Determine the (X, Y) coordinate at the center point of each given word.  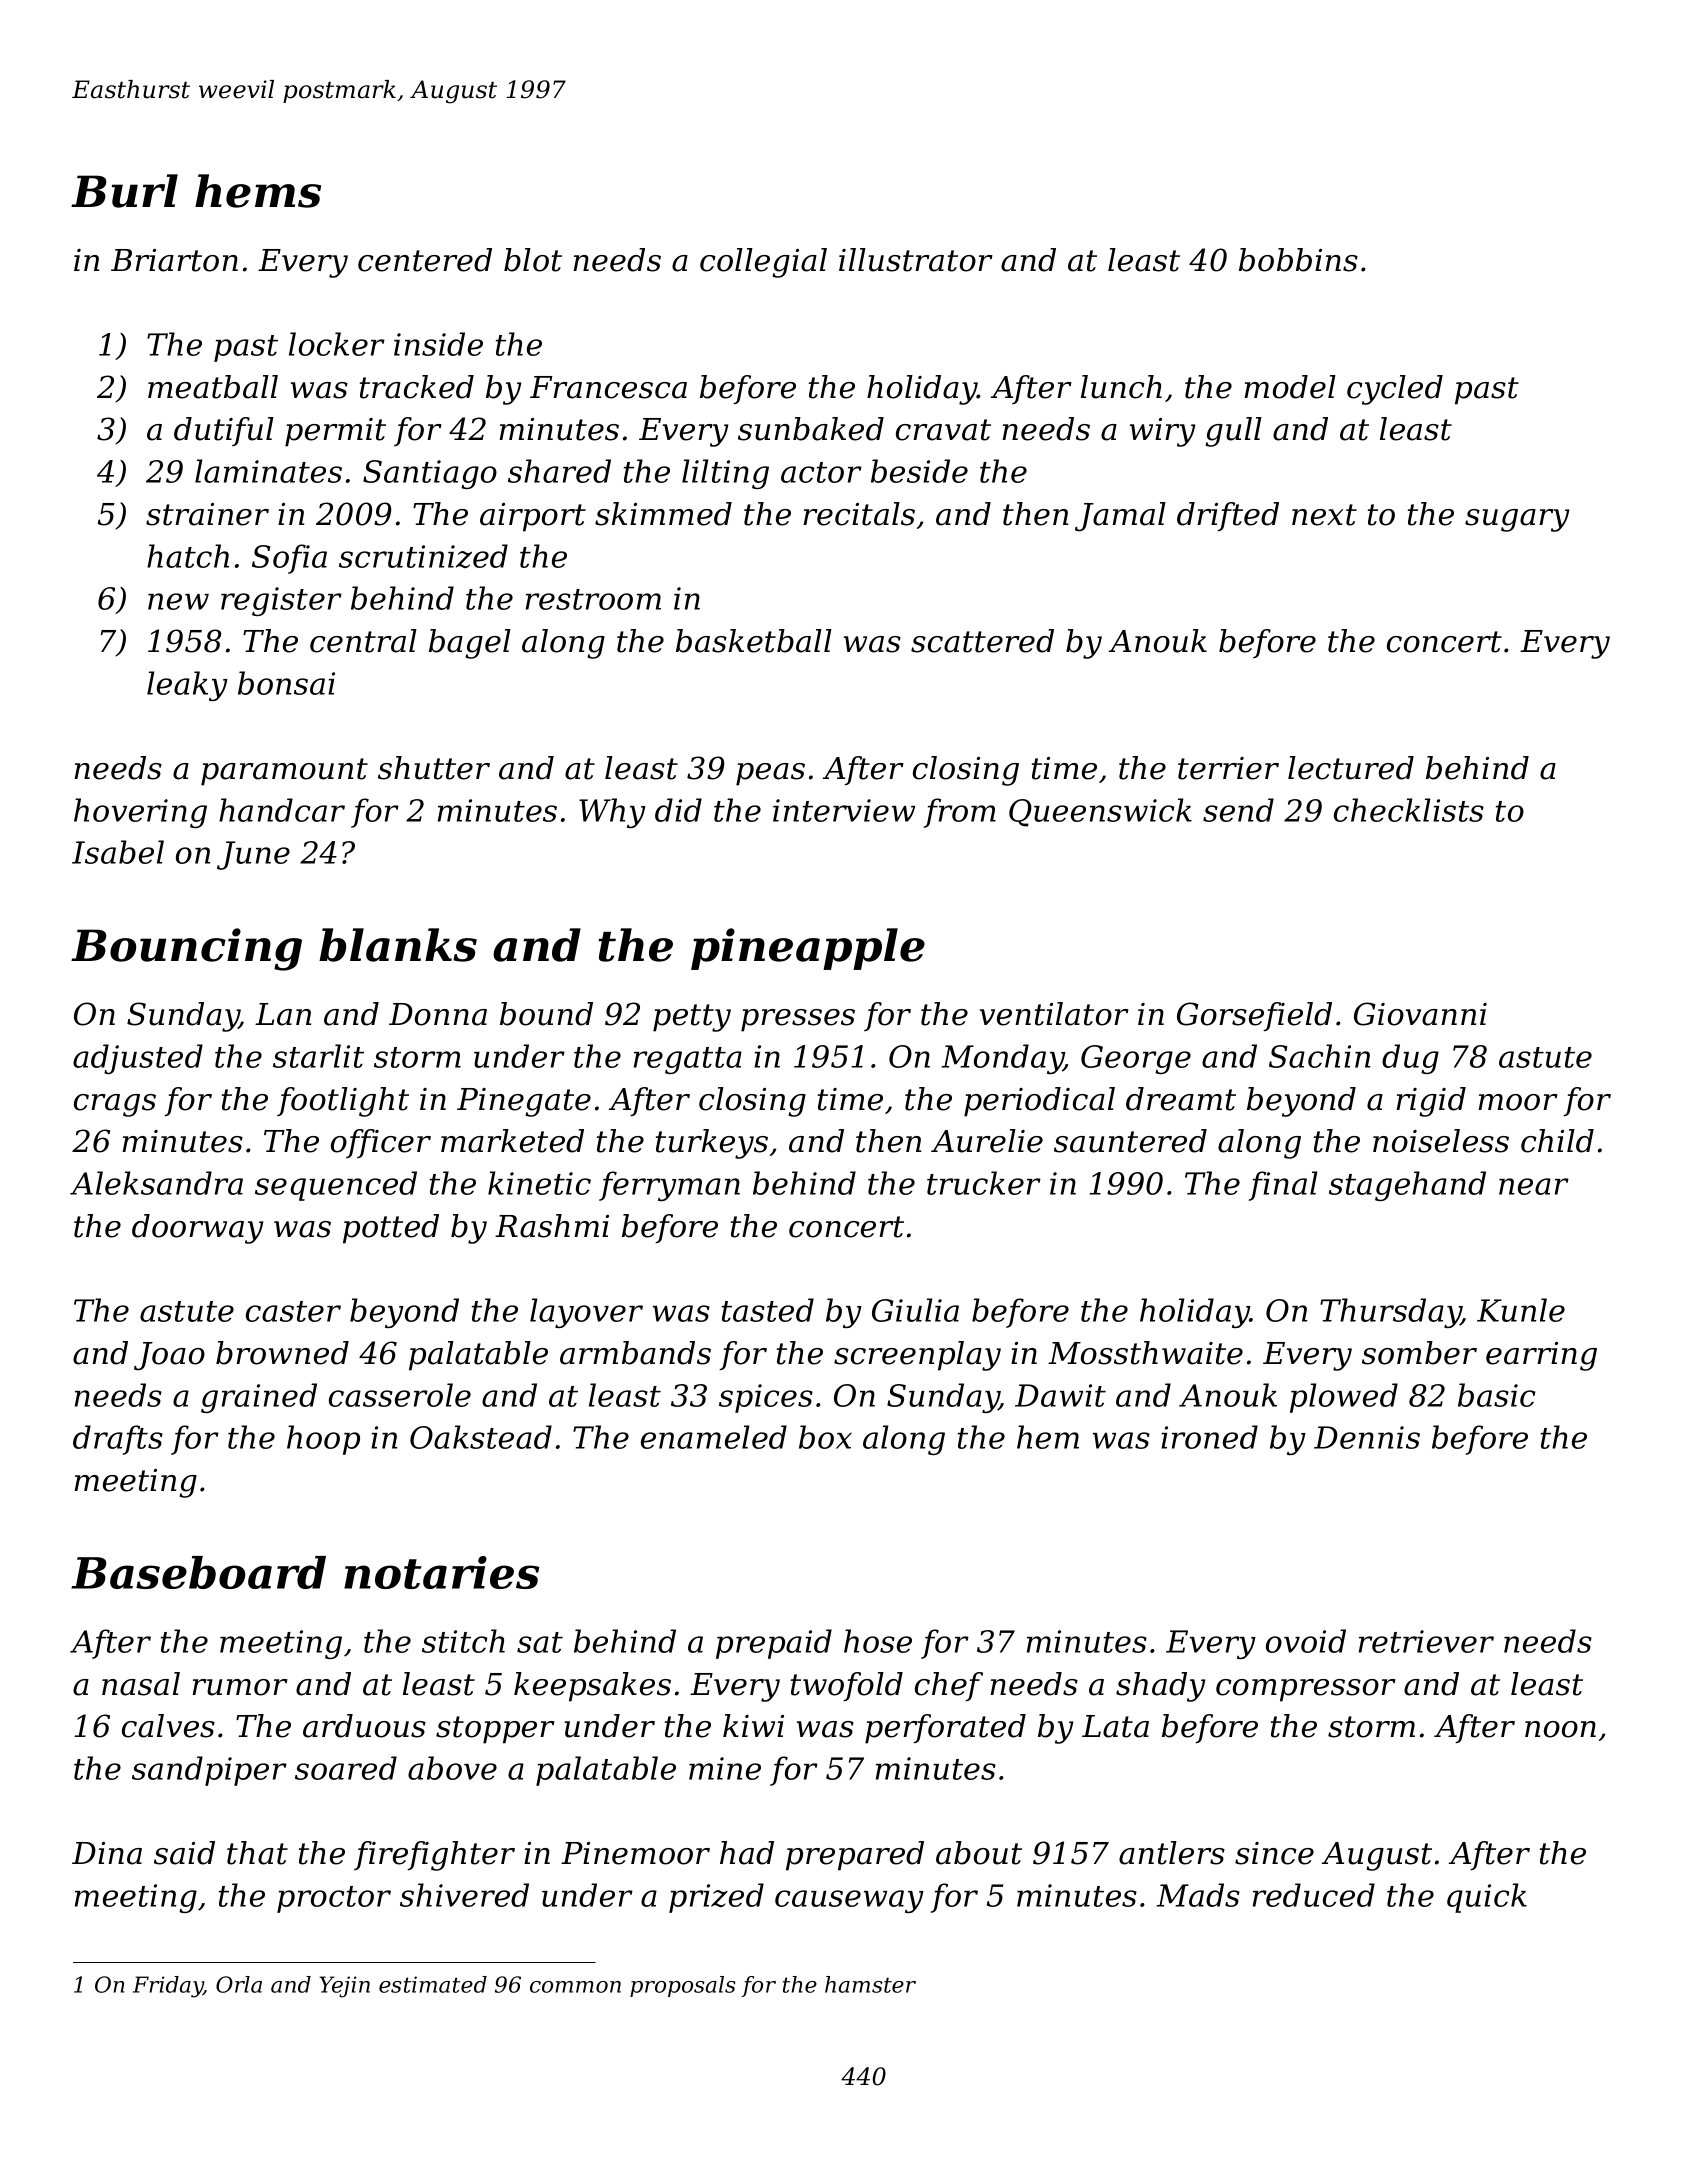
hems (258, 191)
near (1534, 1186)
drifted (1228, 516)
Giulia (915, 1310)
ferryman (669, 1186)
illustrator (916, 260)
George (1136, 1059)
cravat (943, 430)
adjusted (138, 1059)
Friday (168, 1987)
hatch (188, 556)
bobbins (1298, 260)
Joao (169, 1356)
